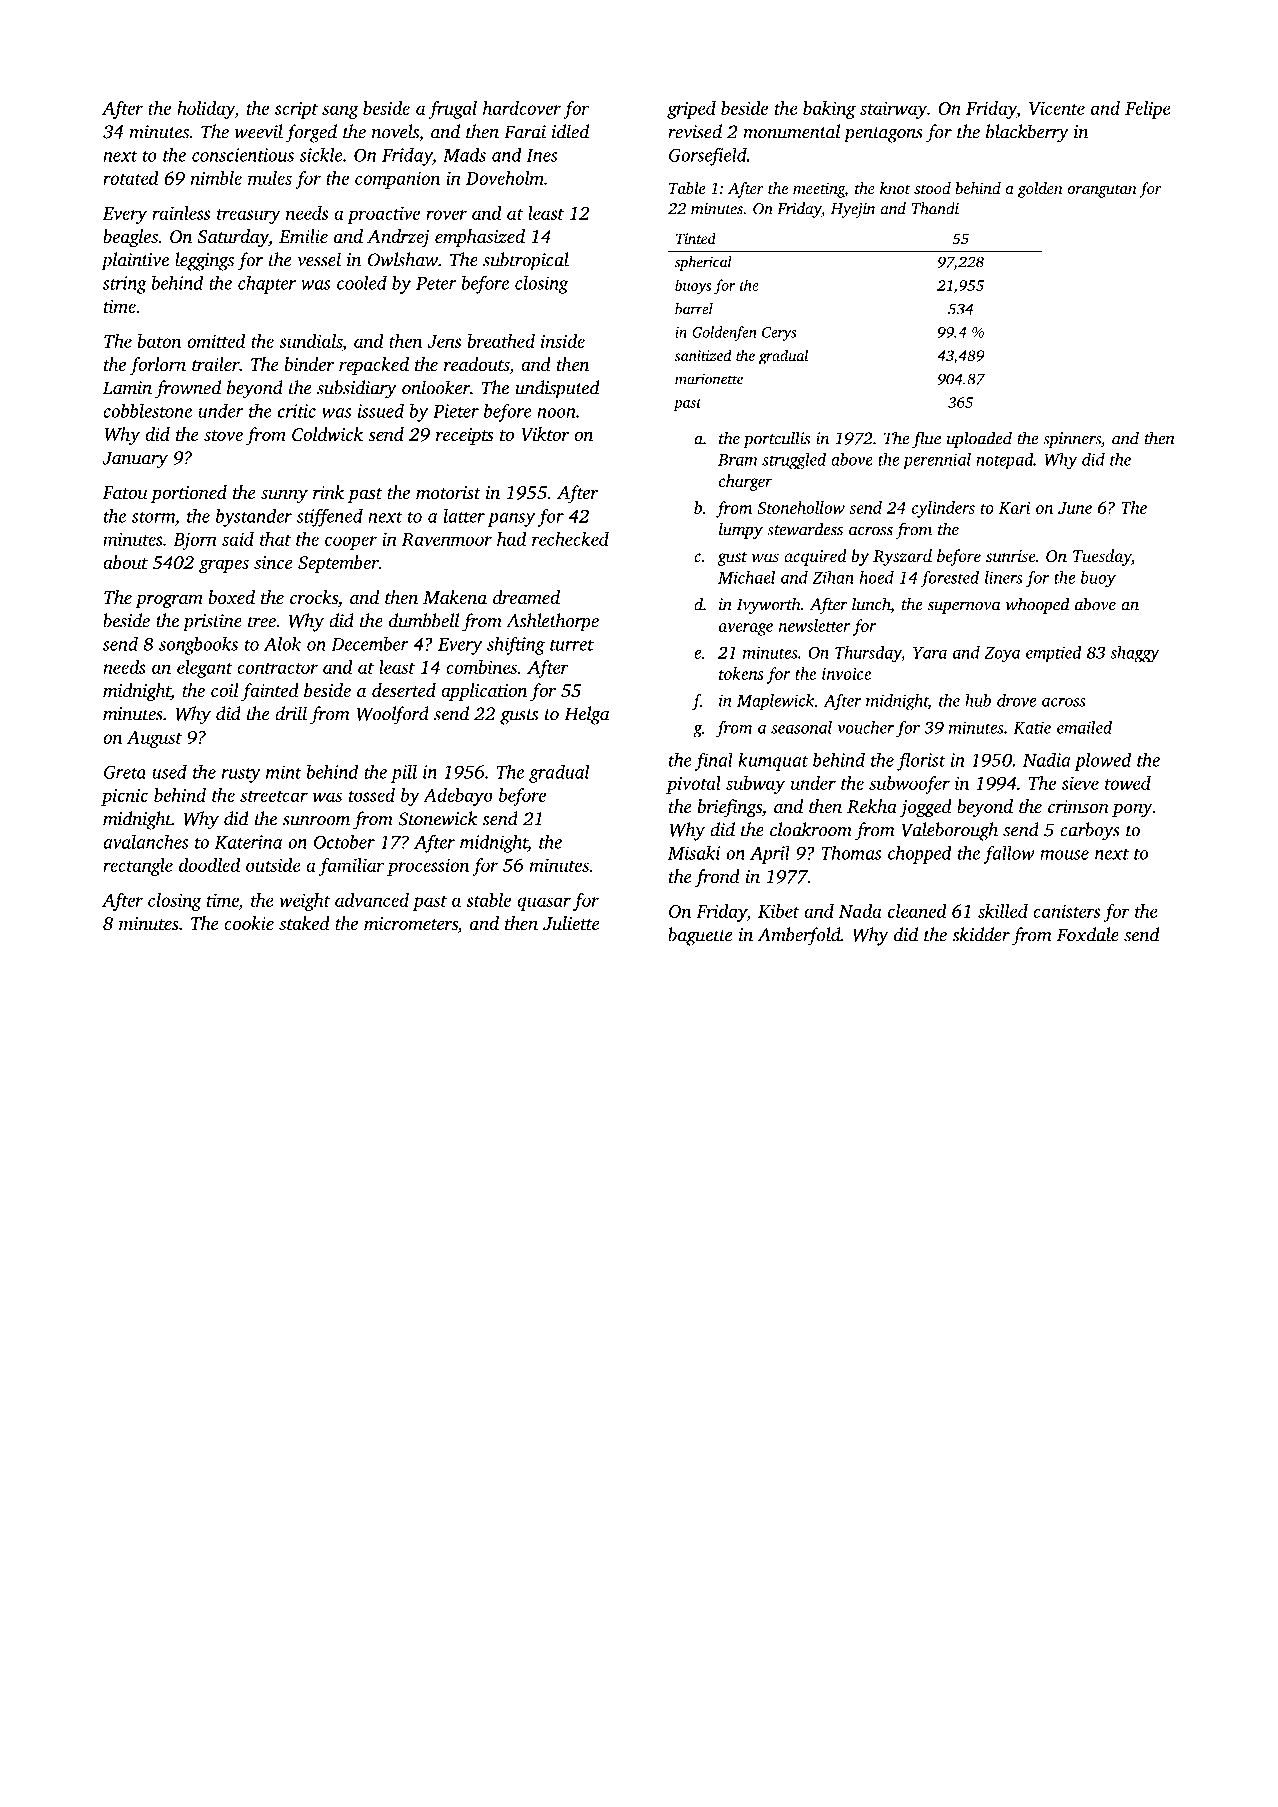  I want to click on emailed, so click(1084, 727).
